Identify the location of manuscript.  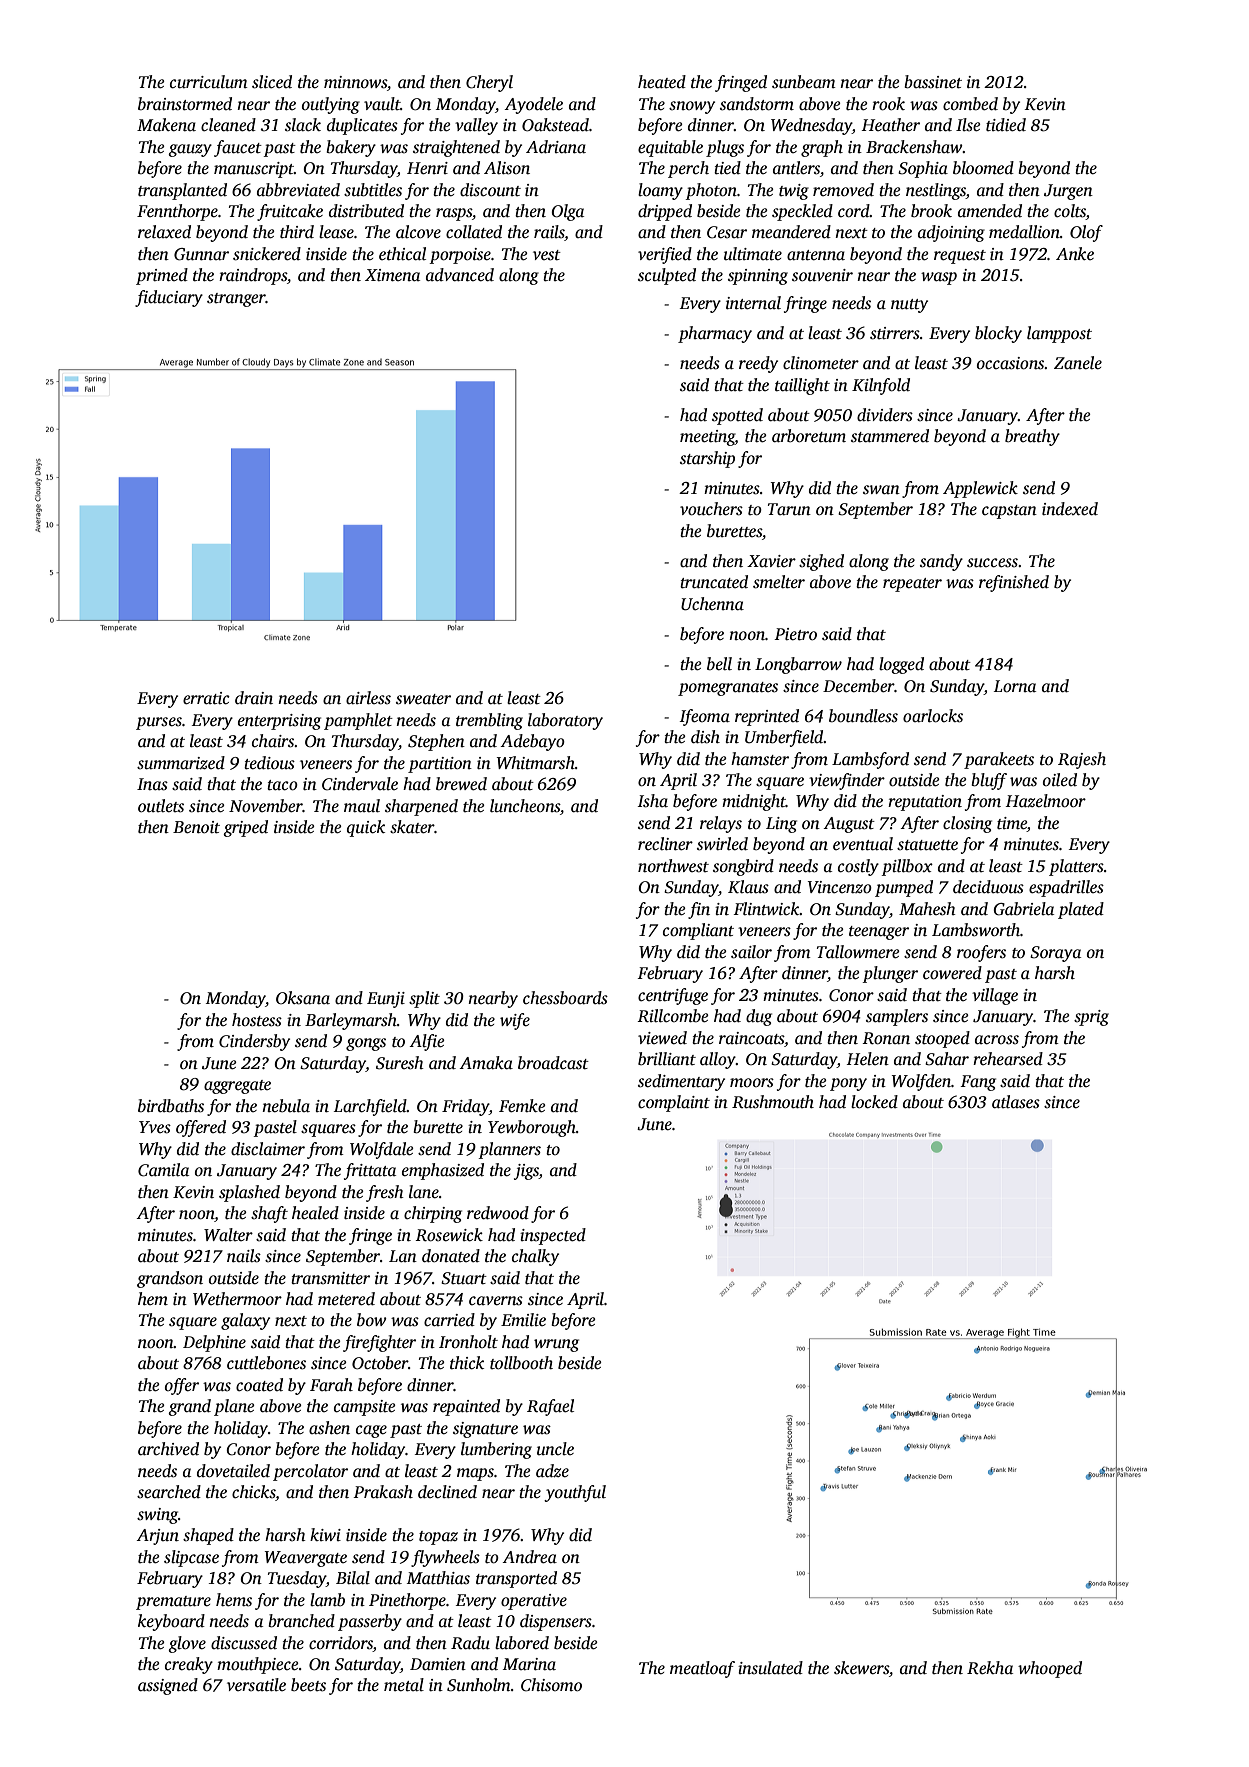
(254, 170).
